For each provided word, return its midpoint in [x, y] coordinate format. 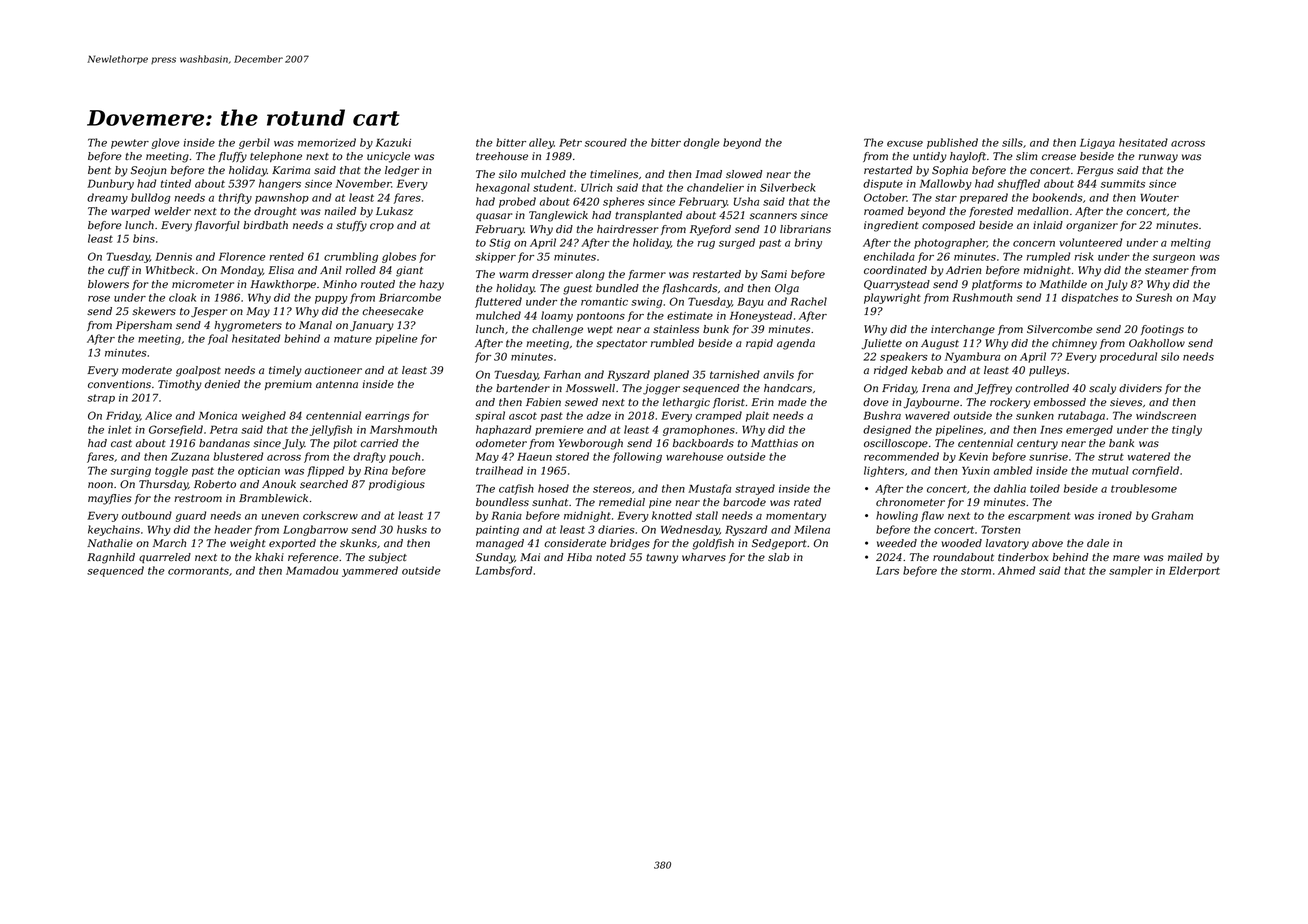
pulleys [1047, 371]
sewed [581, 402]
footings [1162, 330]
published [952, 143]
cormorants [198, 571]
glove [166, 143]
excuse [905, 144]
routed [378, 284]
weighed [264, 416]
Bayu [750, 302]
